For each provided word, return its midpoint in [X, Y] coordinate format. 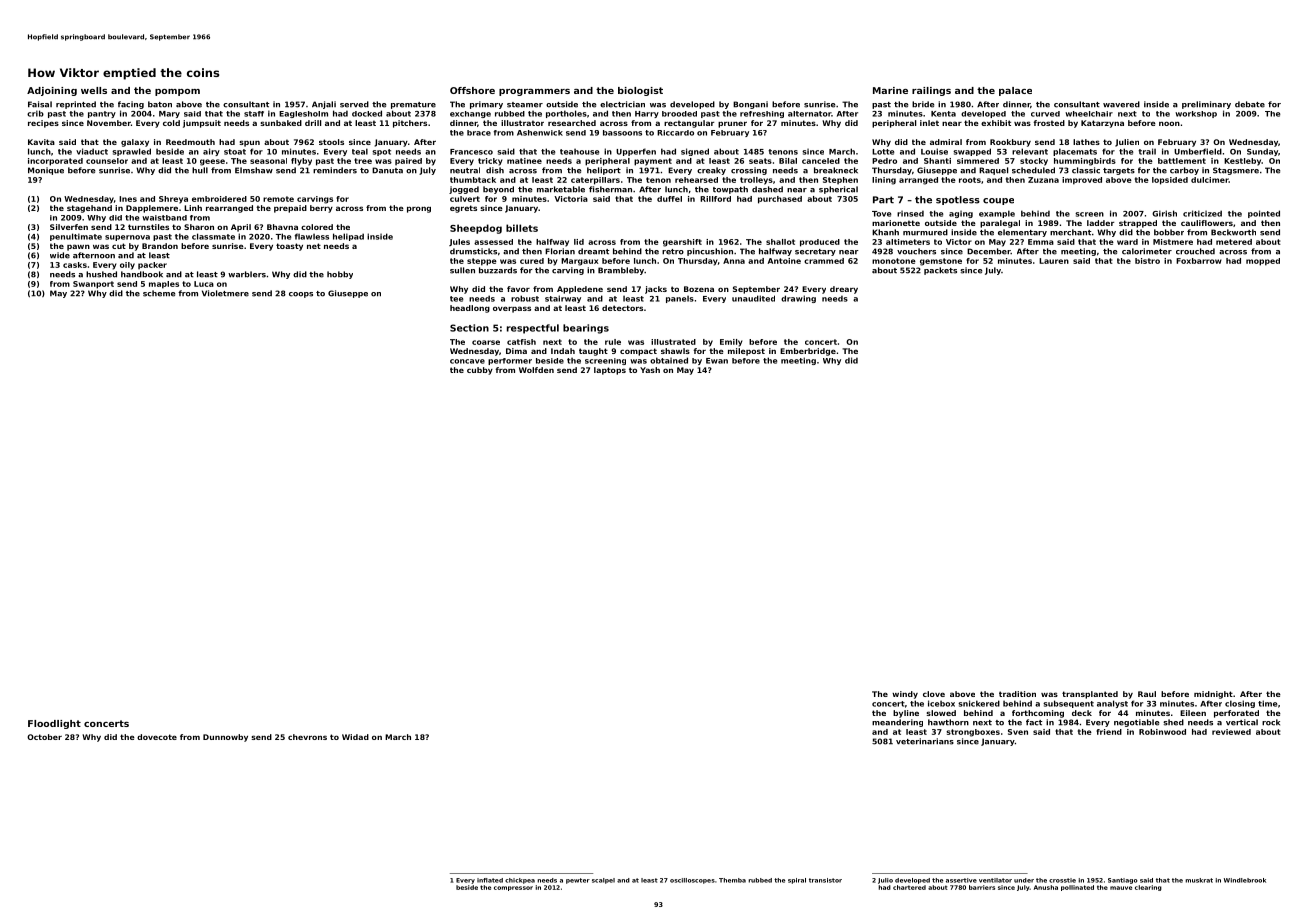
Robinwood [1162, 732]
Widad [355, 737]
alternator [809, 114]
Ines [128, 199]
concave [467, 361]
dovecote [157, 737]
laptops [610, 371]
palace [1015, 91]
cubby [480, 371]
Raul [1147, 694]
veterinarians [925, 741]
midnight [1213, 695]
